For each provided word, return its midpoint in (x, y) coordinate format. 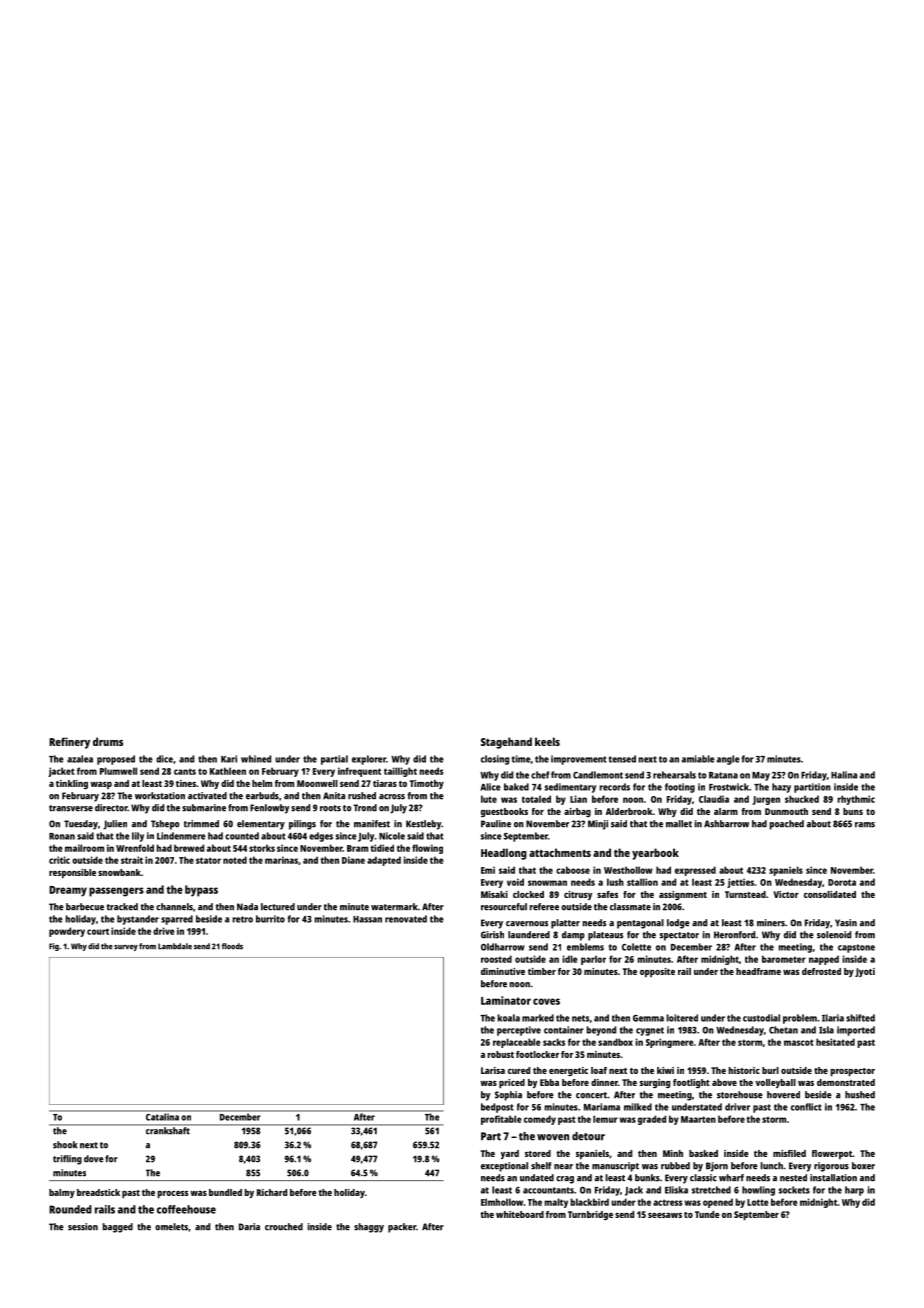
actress (667, 1202)
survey (126, 948)
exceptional (504, 1167)
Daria (249, 1227)
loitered (682, 1018)
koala (509, 1018)
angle (728, 760)
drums (108, 741)
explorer (369, 760)
